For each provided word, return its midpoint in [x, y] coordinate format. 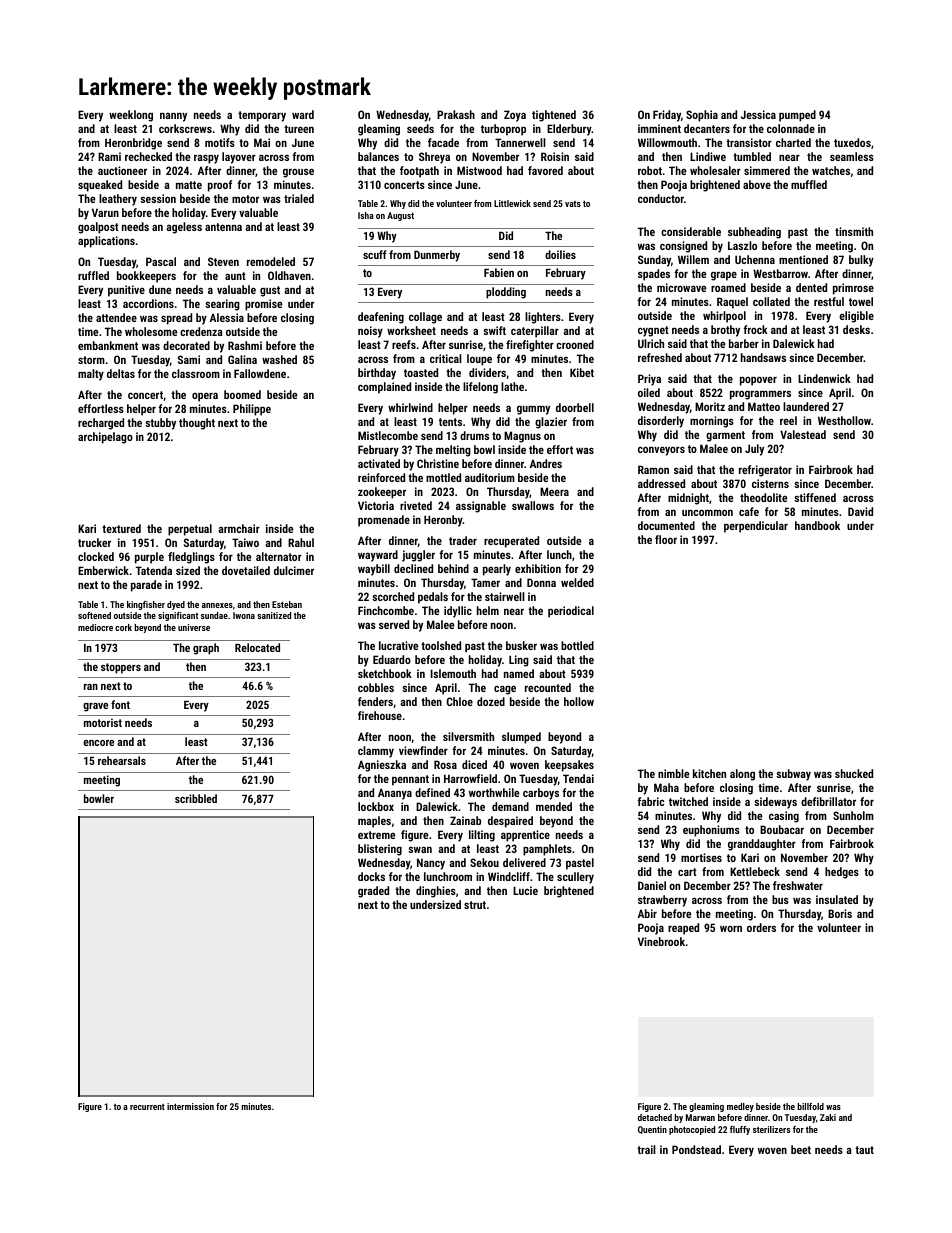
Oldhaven [289, 275]
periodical [571, 612]
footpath [419, 172]
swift [494, 330]
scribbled [196, 798]
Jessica [758, 114]
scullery [575, 878]
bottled [577, 645]
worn [731, 929]
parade [146, 586]
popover [758, 381]
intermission [190, 1106]
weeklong [131, 116]
